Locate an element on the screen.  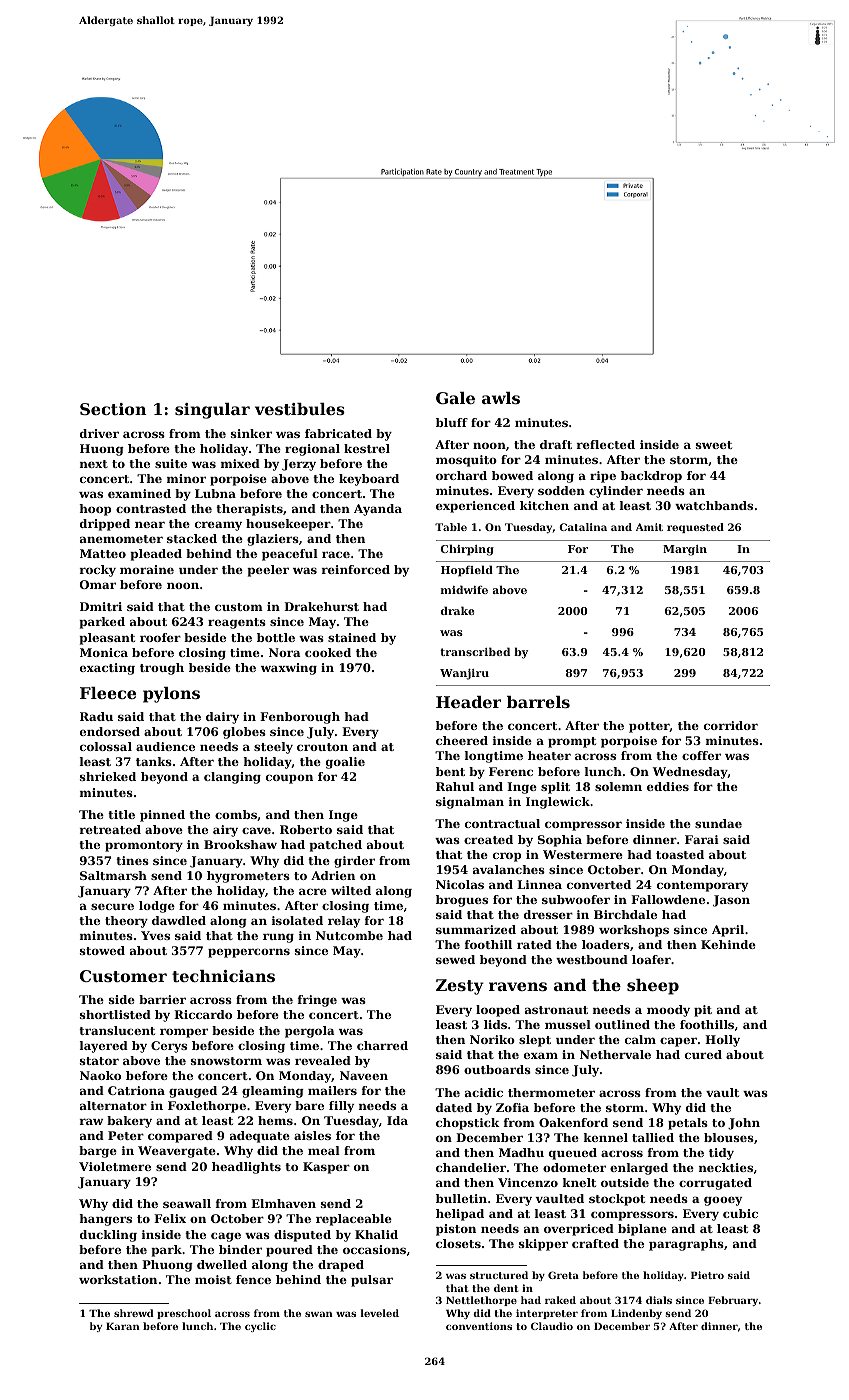
sweet is located at coordinates (714, 445).
